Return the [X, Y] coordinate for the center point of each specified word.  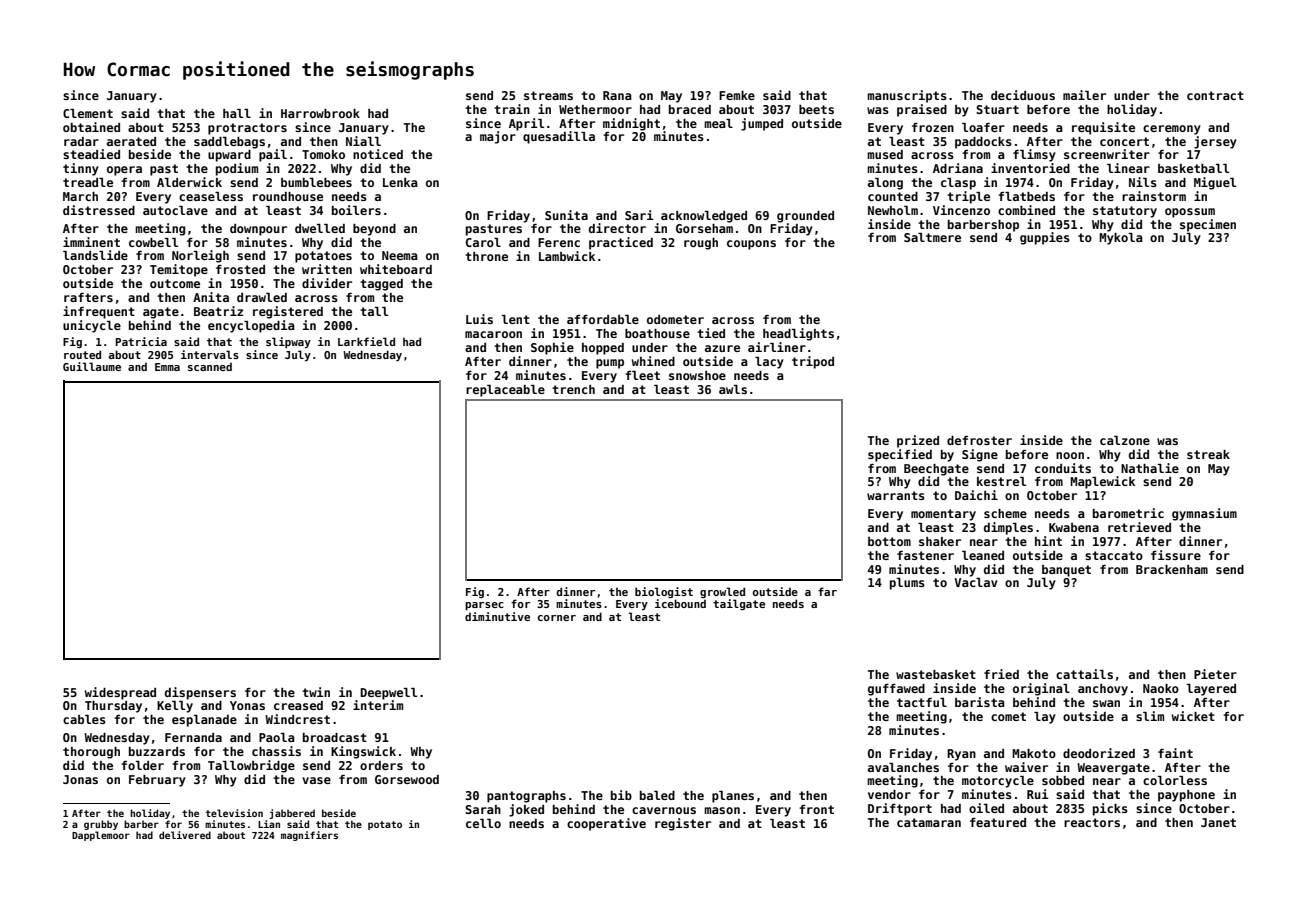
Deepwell [388, 694]
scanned [210, 366]
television [234, 813]
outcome [175, 283]
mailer [1084, 95]
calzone [1125, 440]
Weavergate [1113, 769]
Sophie [552, 348]
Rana [617, 95]
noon [1070, 455]
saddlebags [229, 143]
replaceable [505, 391]
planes [733, 797]
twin [316, 692]
